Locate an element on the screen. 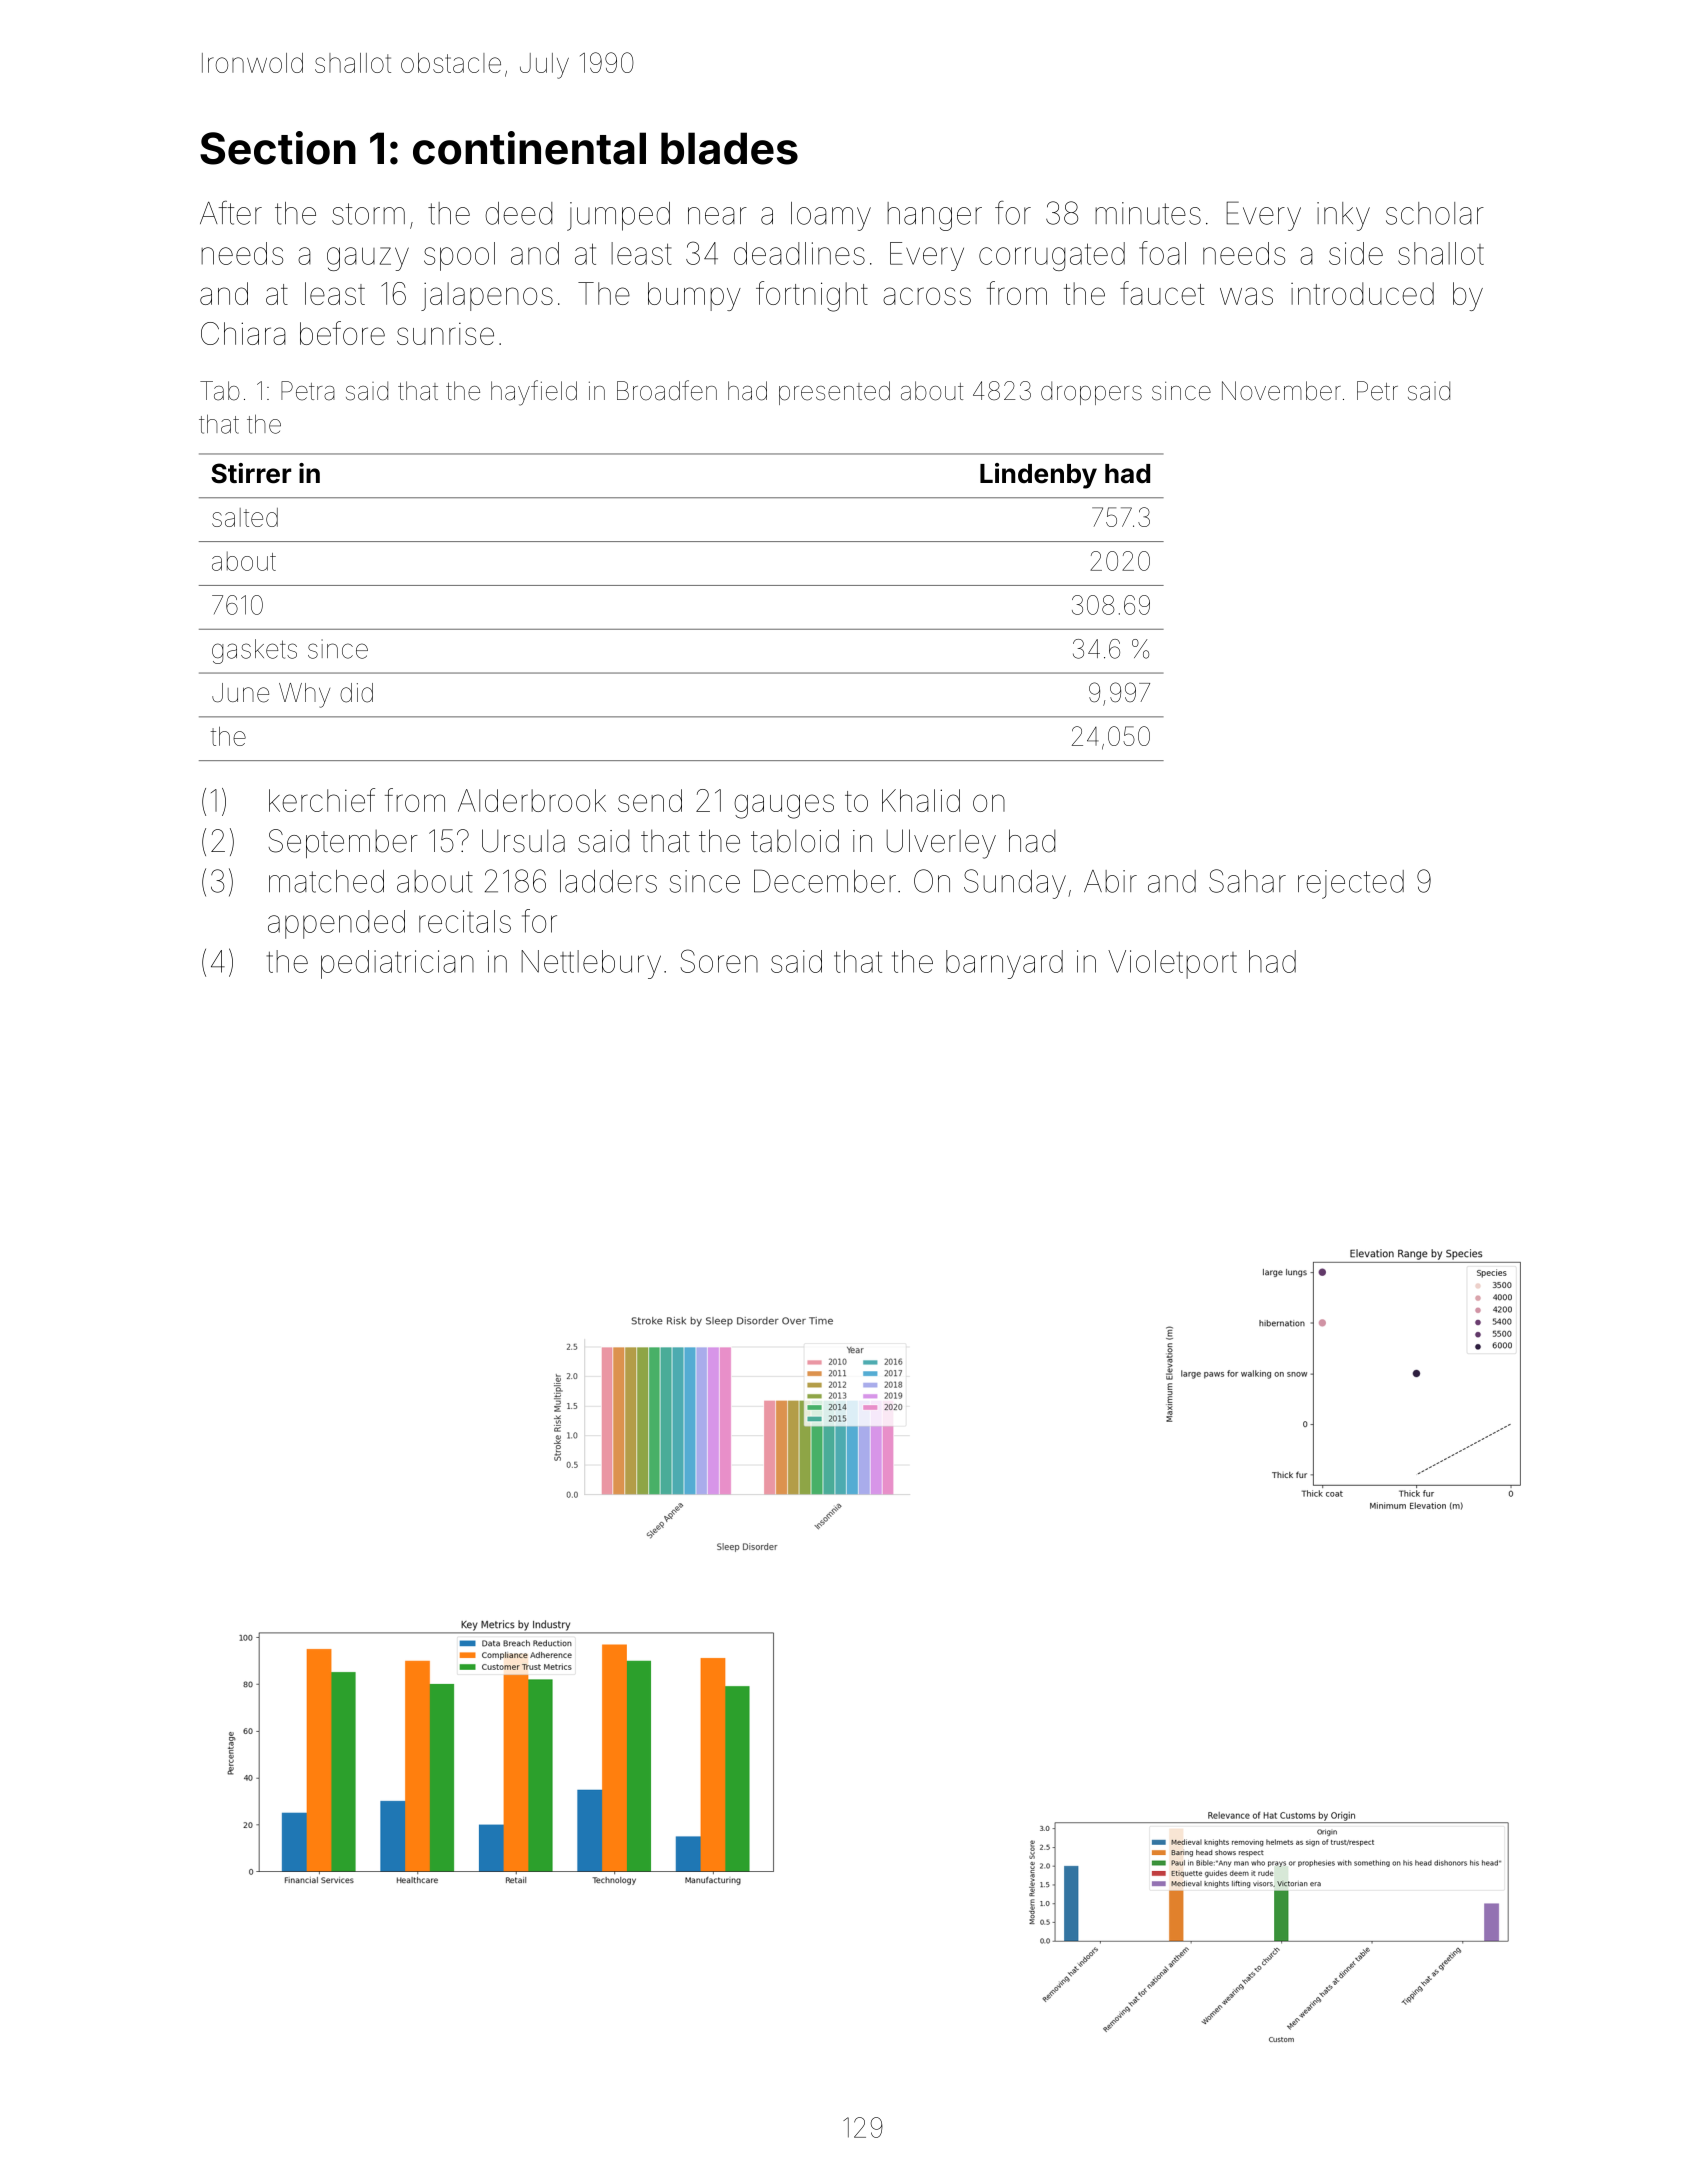 The height and width of the screenshot is (2178, 1683). After is located at coordinates (231, 213).
